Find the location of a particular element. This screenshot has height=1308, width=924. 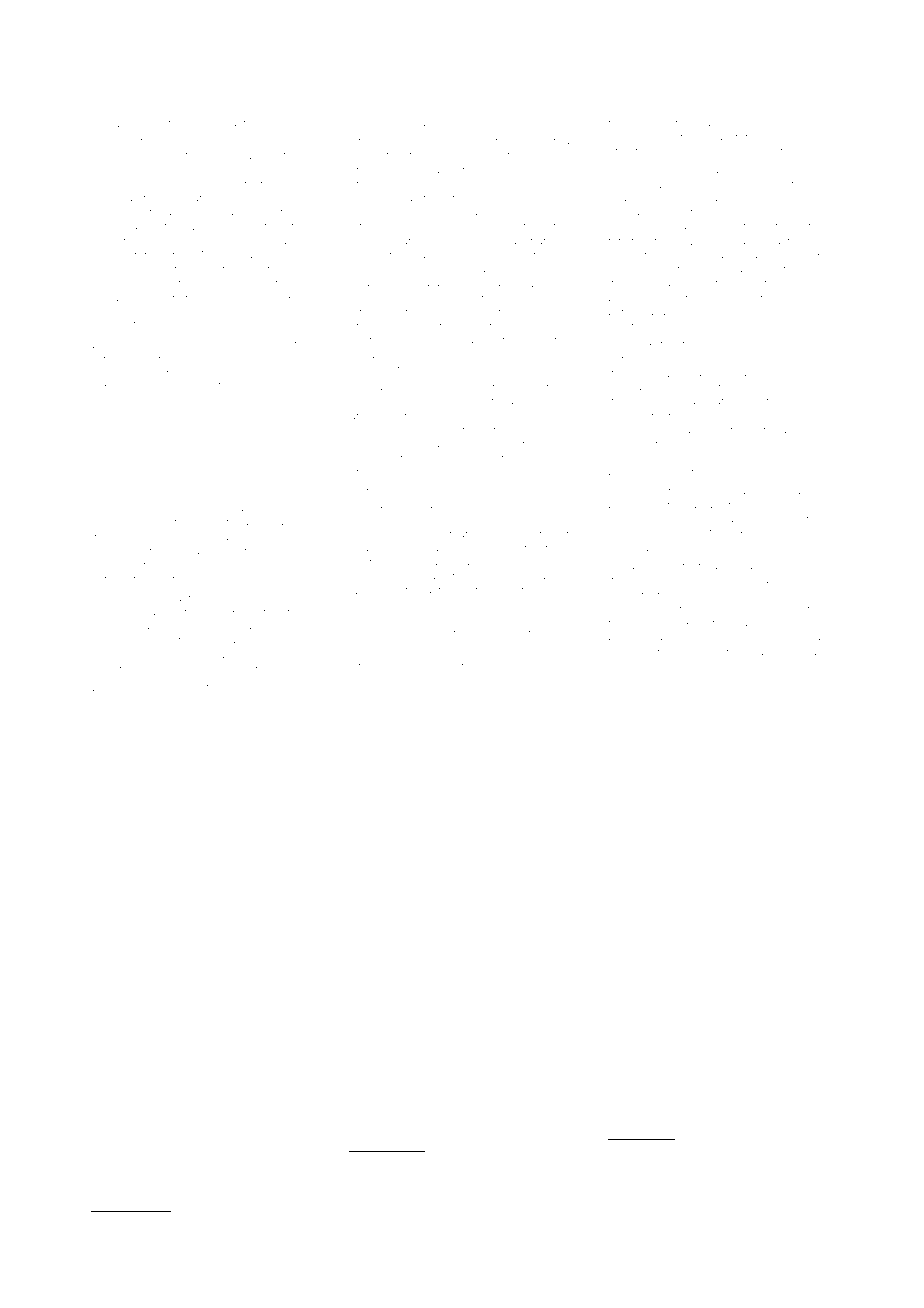

Ottergate is located at coordinates (779, 520).
